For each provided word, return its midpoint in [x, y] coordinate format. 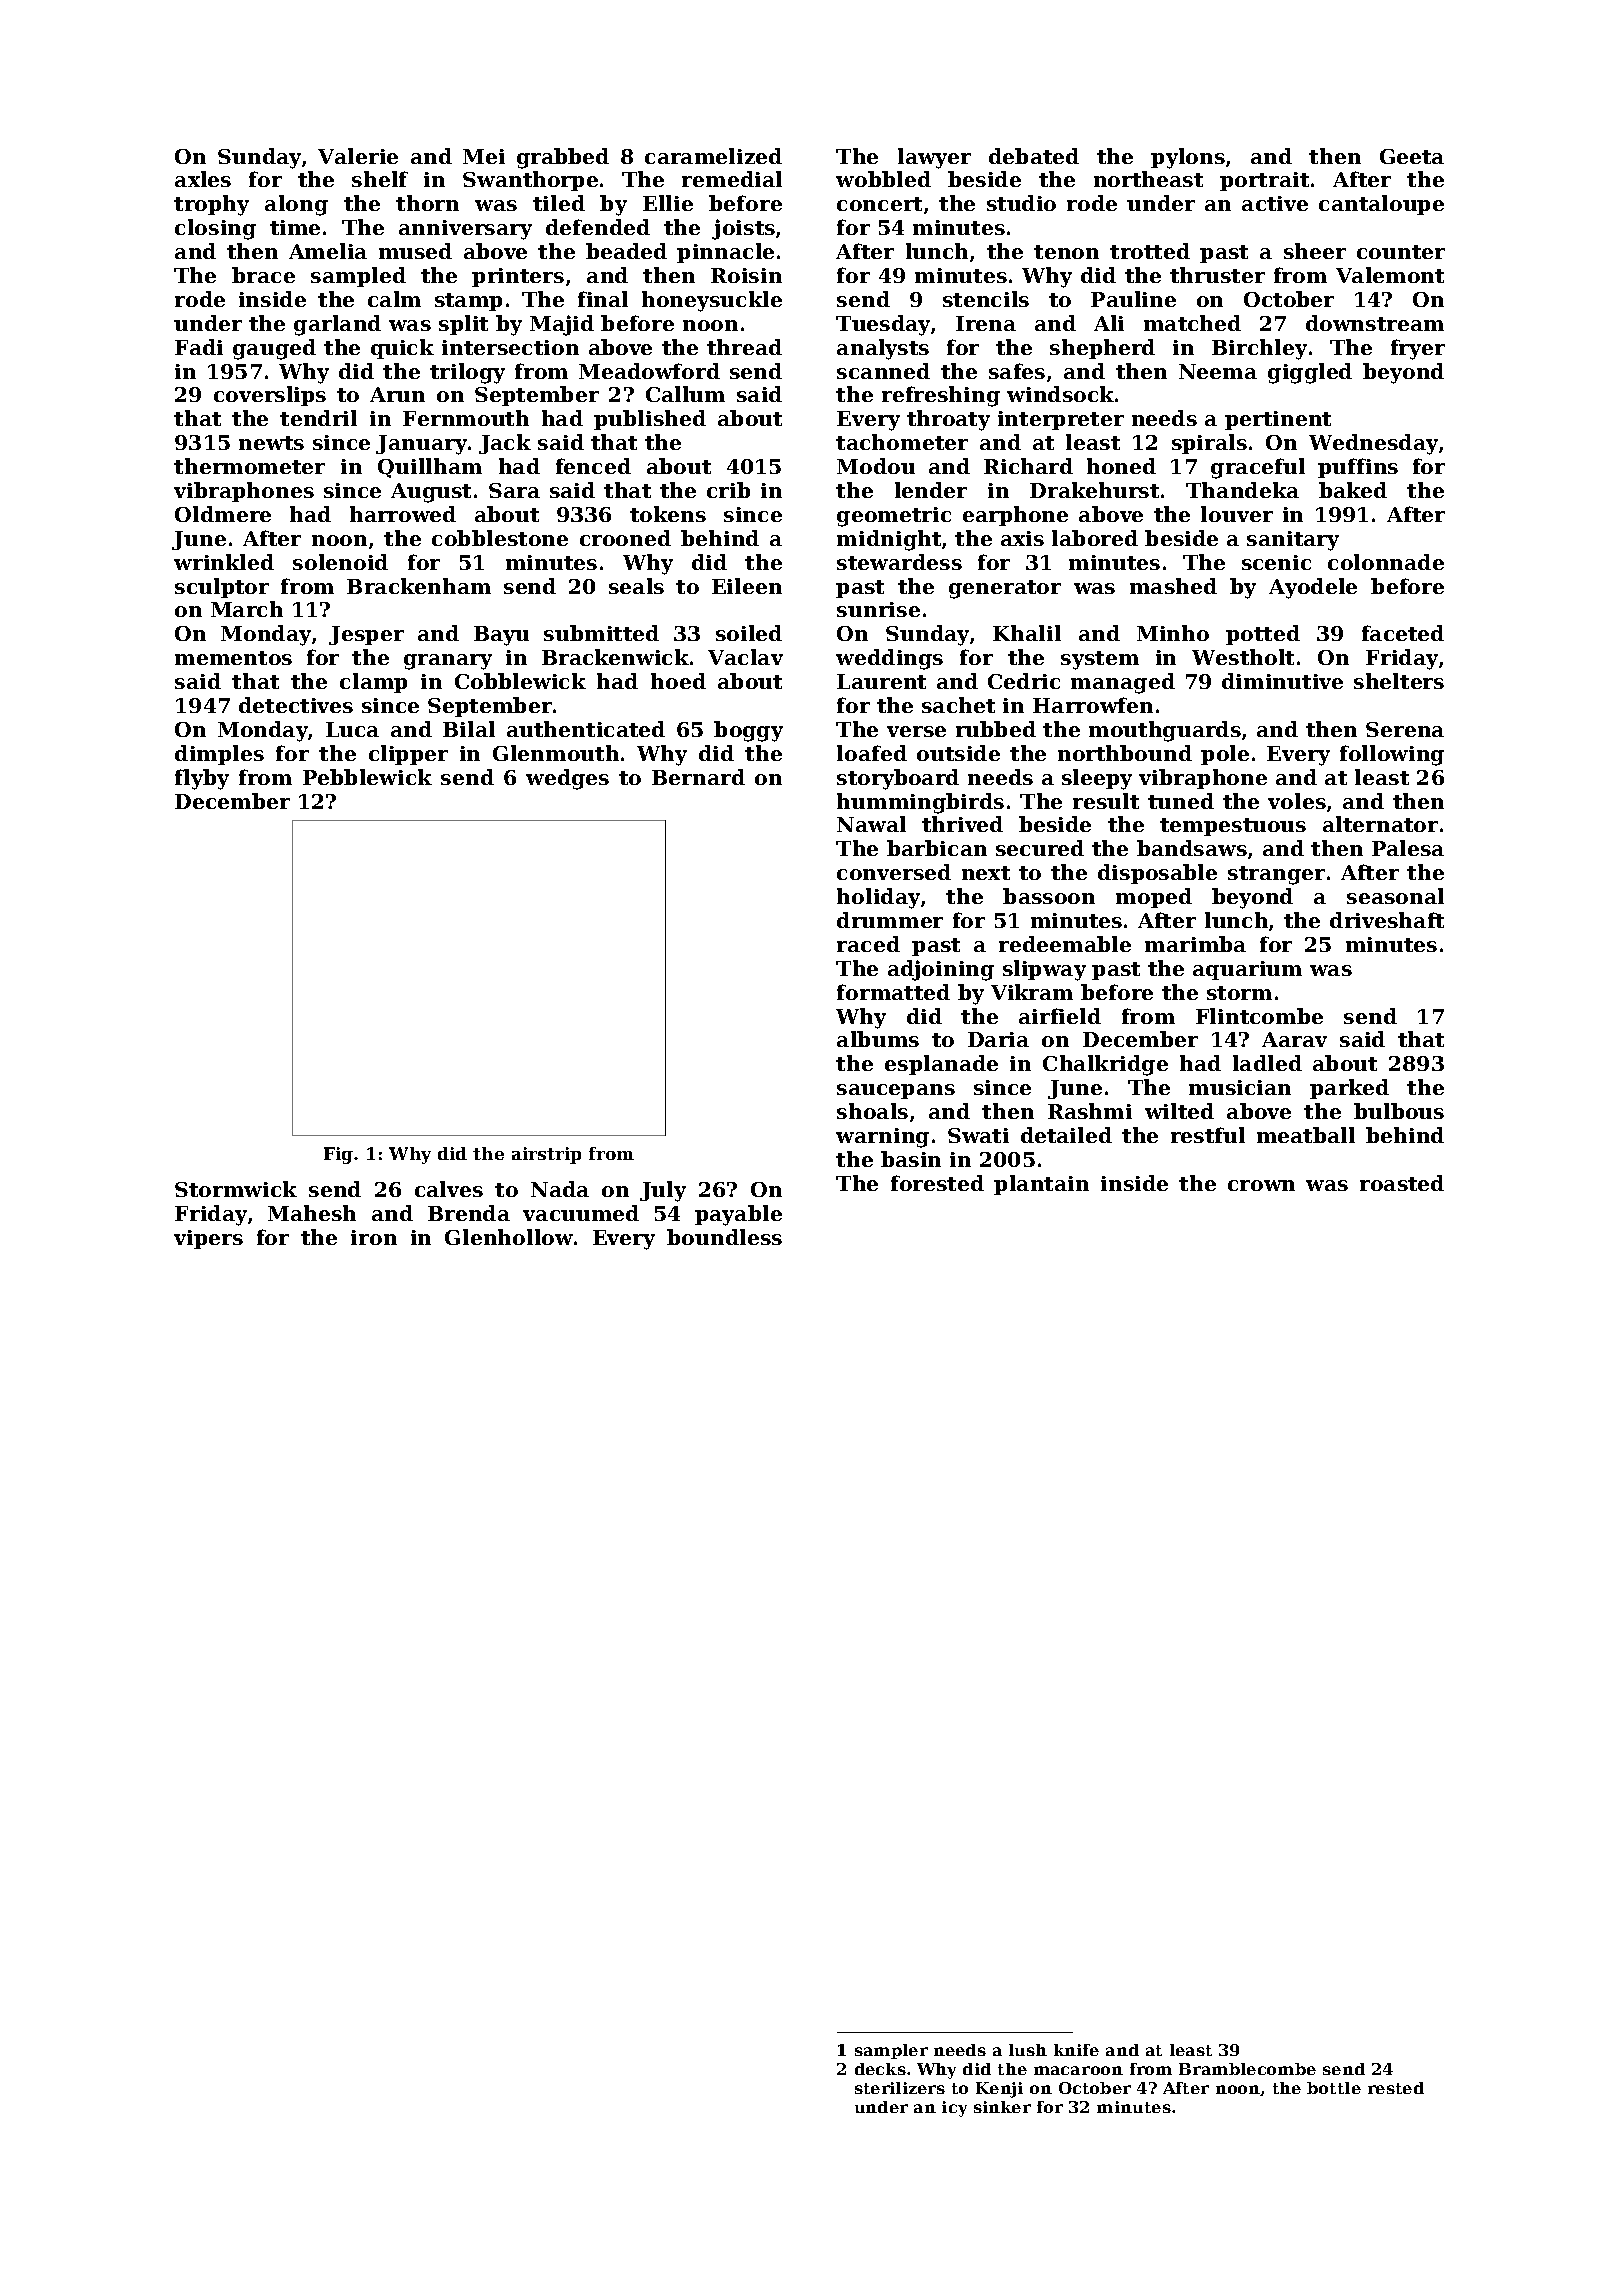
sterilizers [900, 2088]
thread [744, 347]
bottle [1334, 2088]
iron [374, 1237]
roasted [1402, 1183]
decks [880, 2069]
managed [1123, 683]
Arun [397, 394]
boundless [724, 1237]
